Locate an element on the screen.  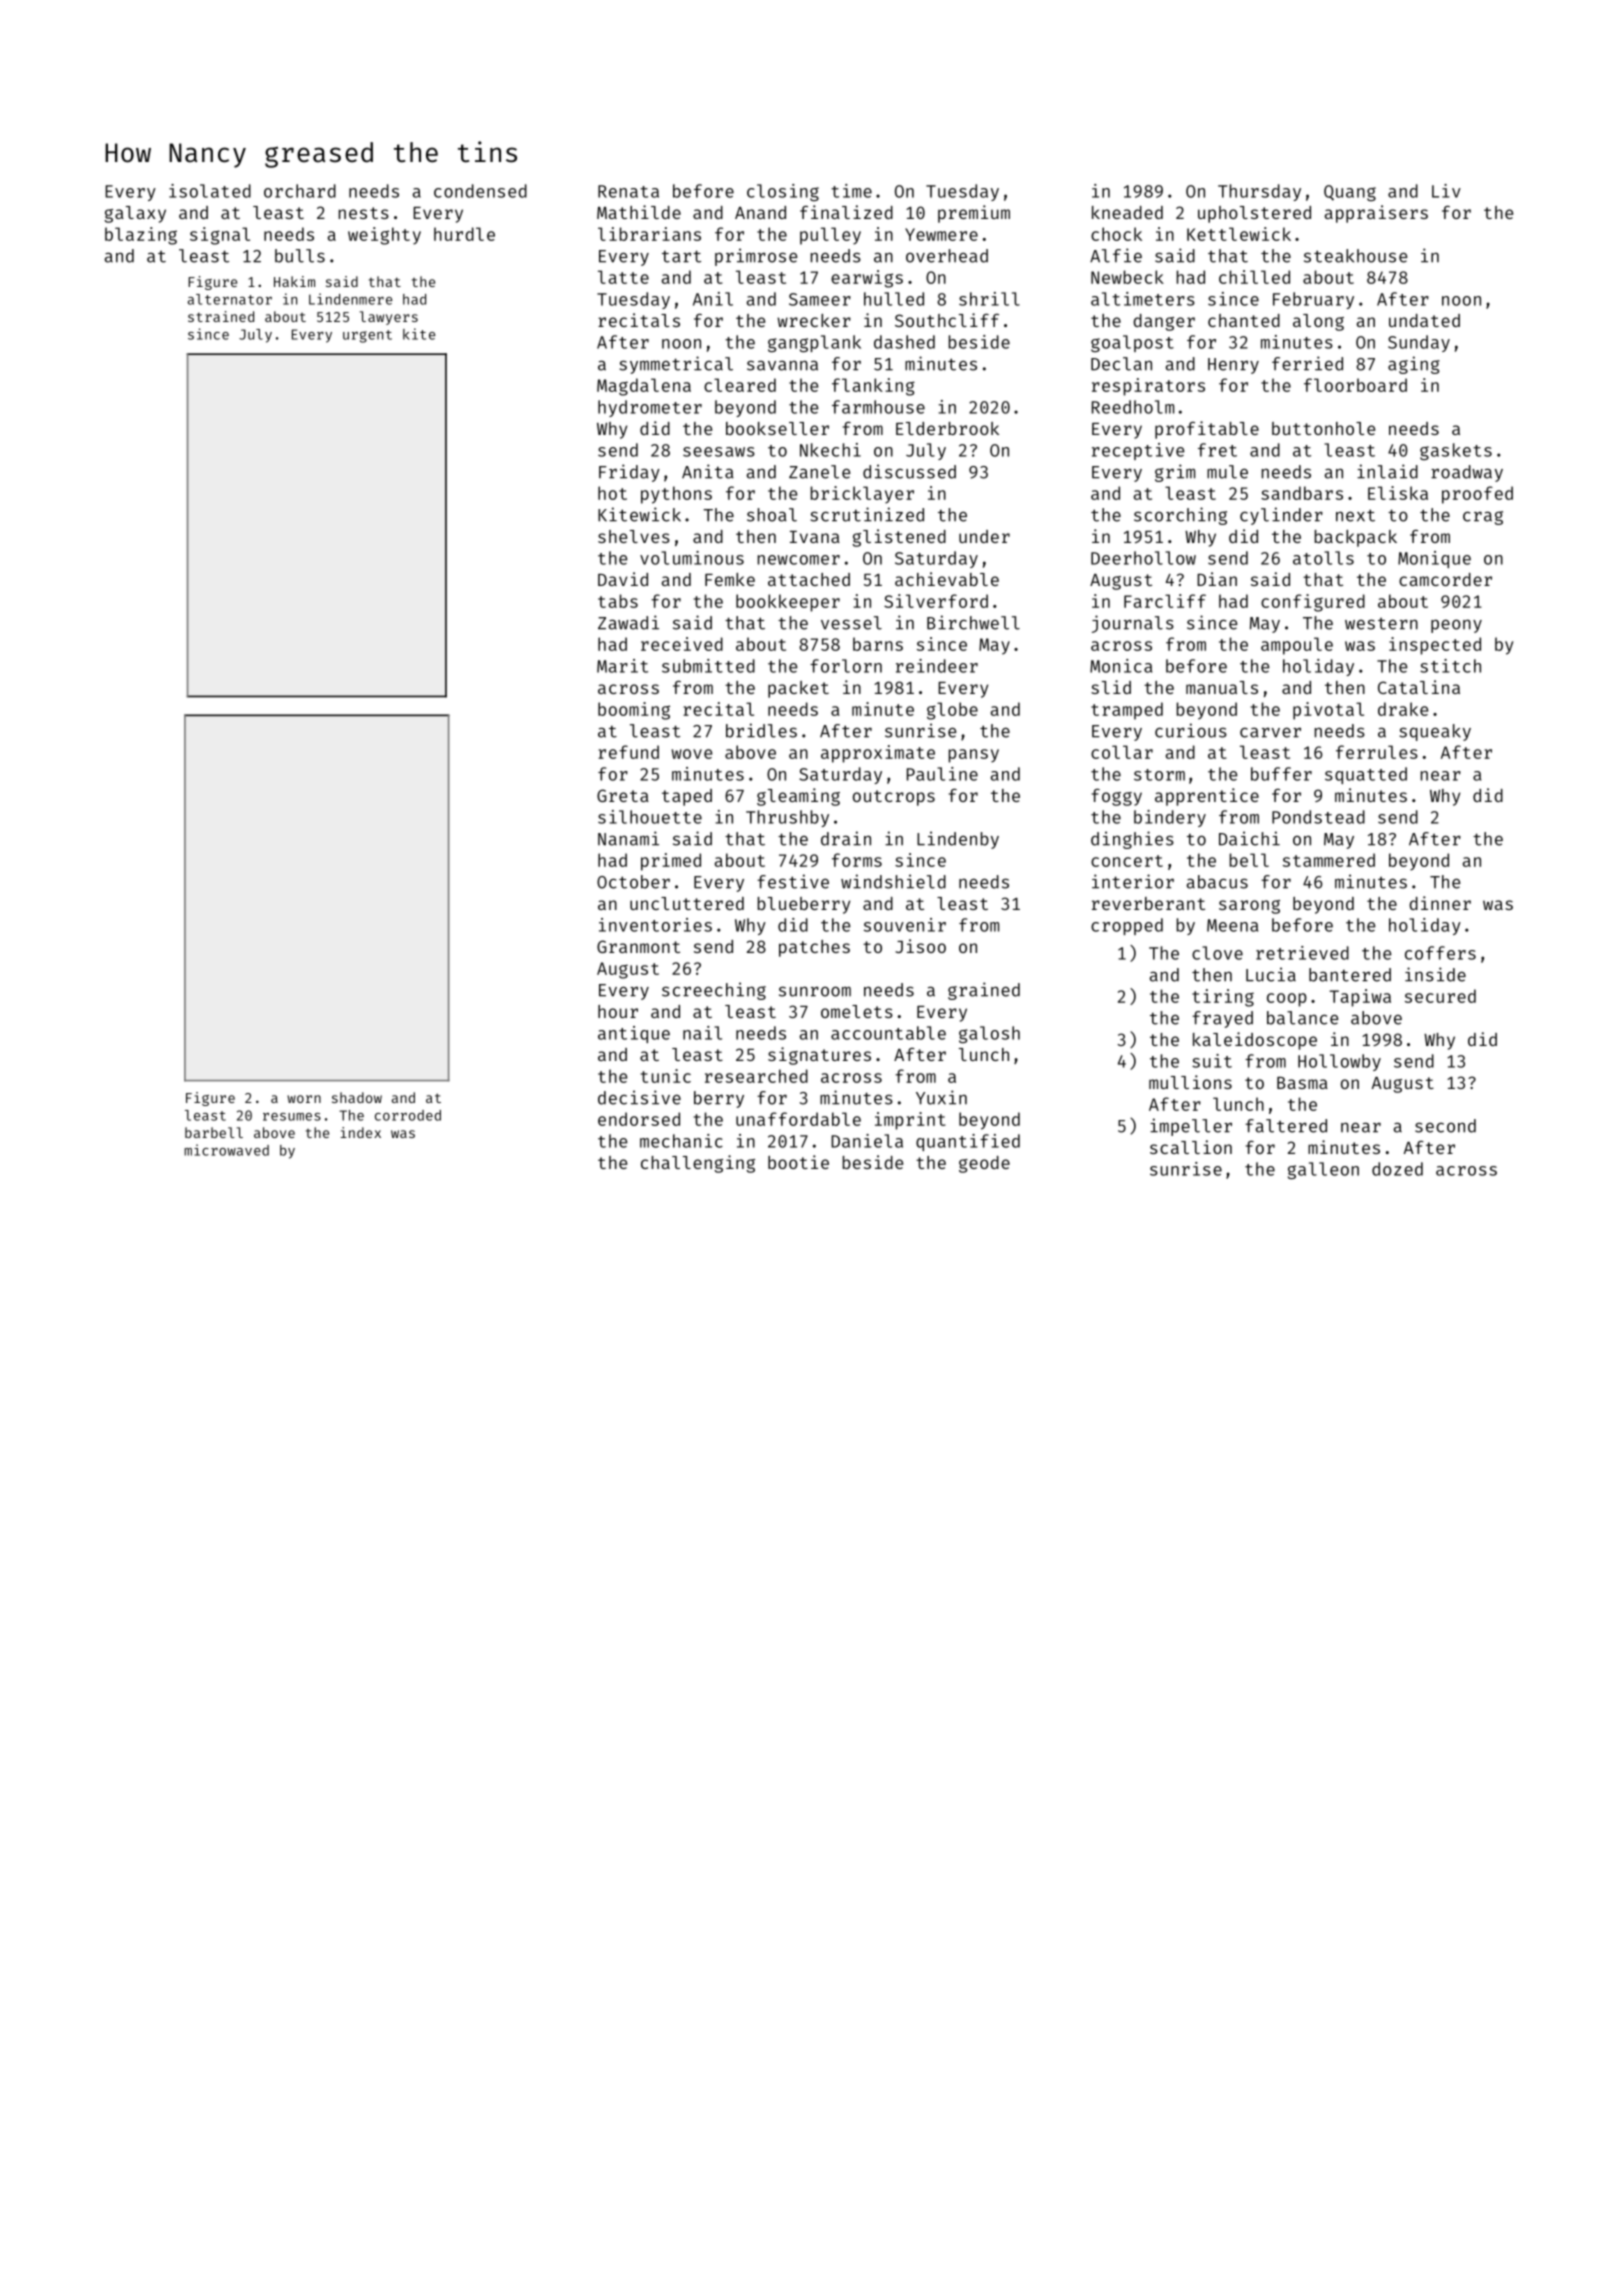
squatted is located at coordinates (1366, 775).
